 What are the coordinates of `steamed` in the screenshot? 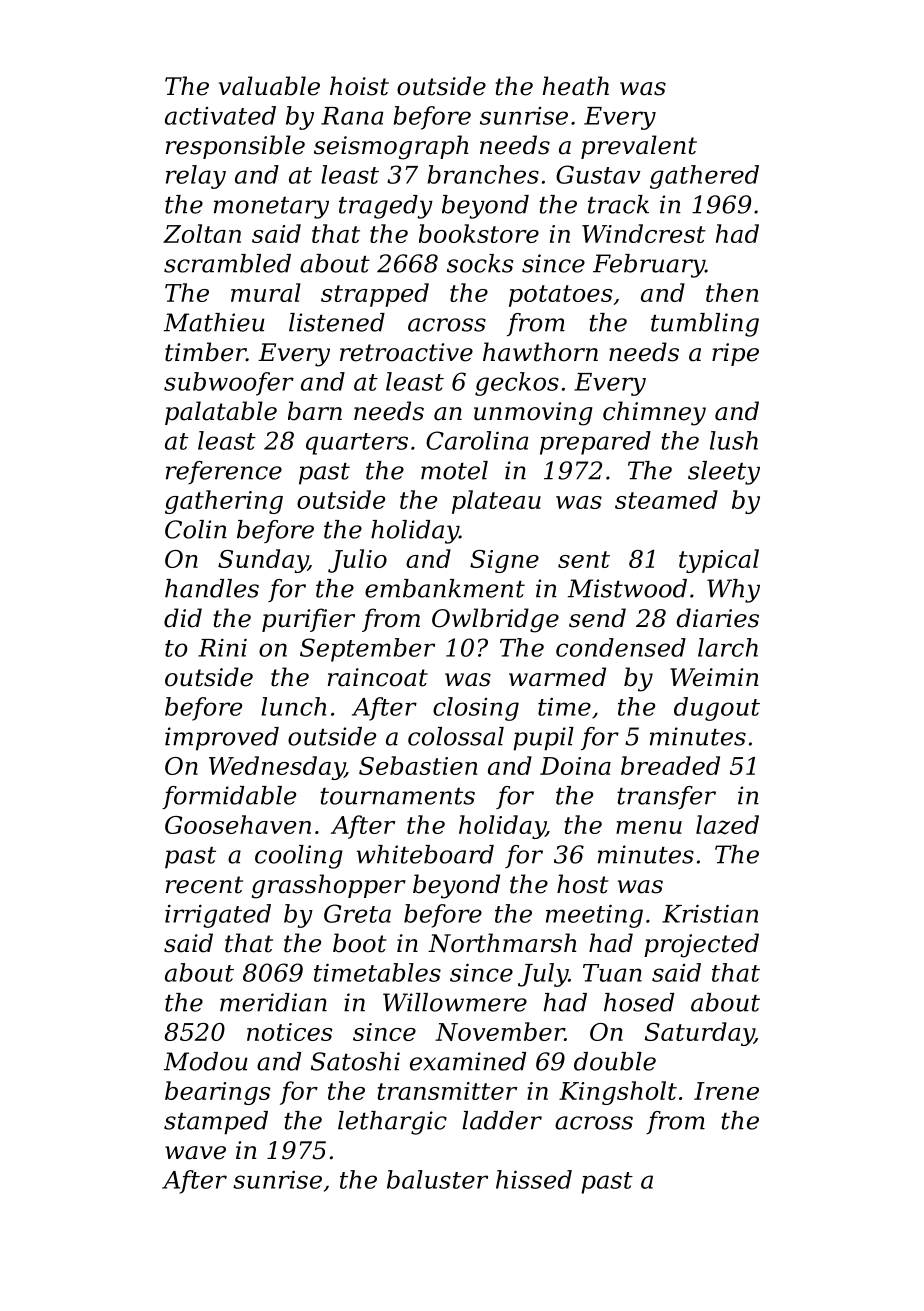 It's located at (666, 499).
